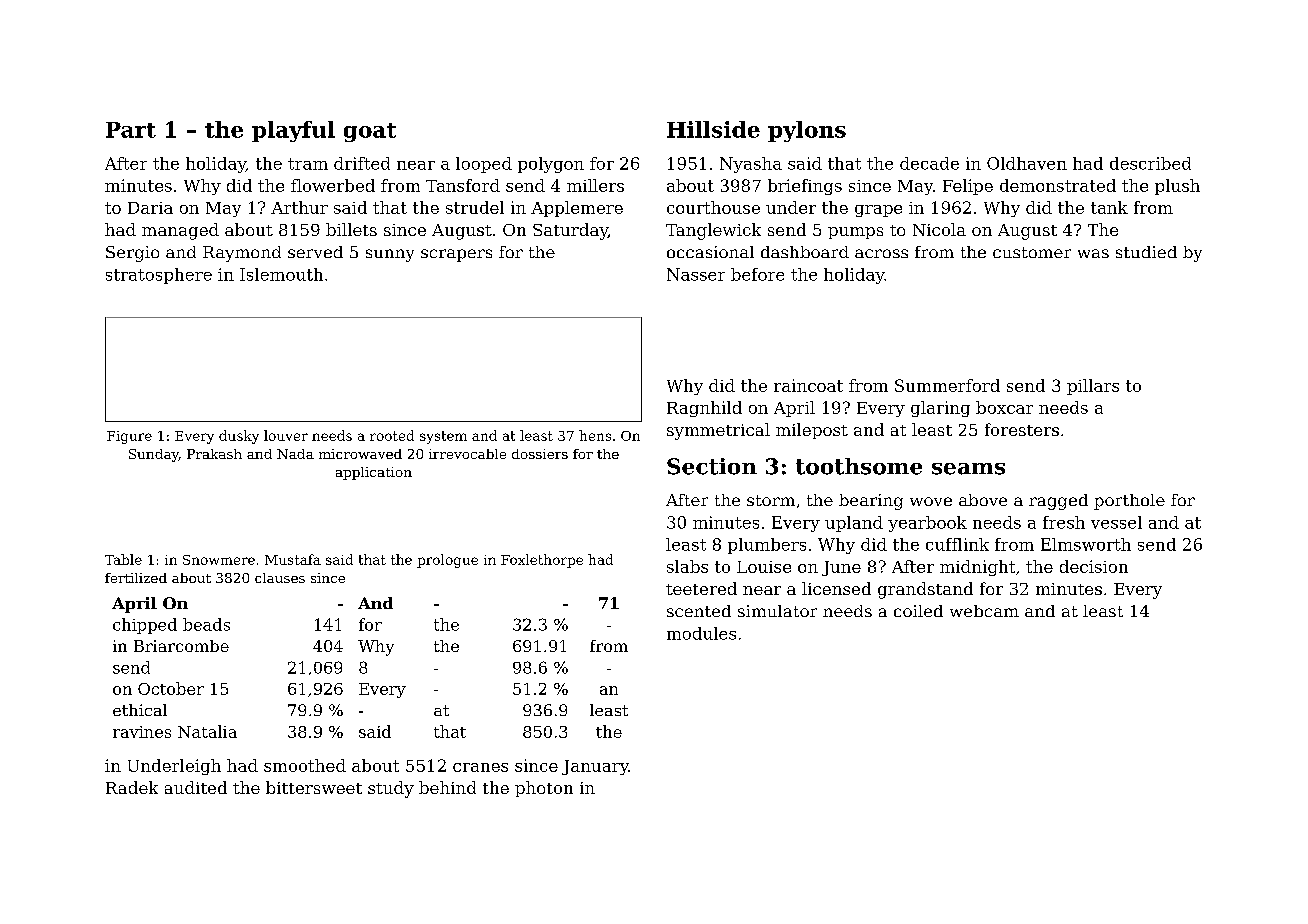 The image size is (1308, 924). What do you see at coordinates (540, 454) in the screenshot?
I see `dossiers` at bounding box center [540, 454].
